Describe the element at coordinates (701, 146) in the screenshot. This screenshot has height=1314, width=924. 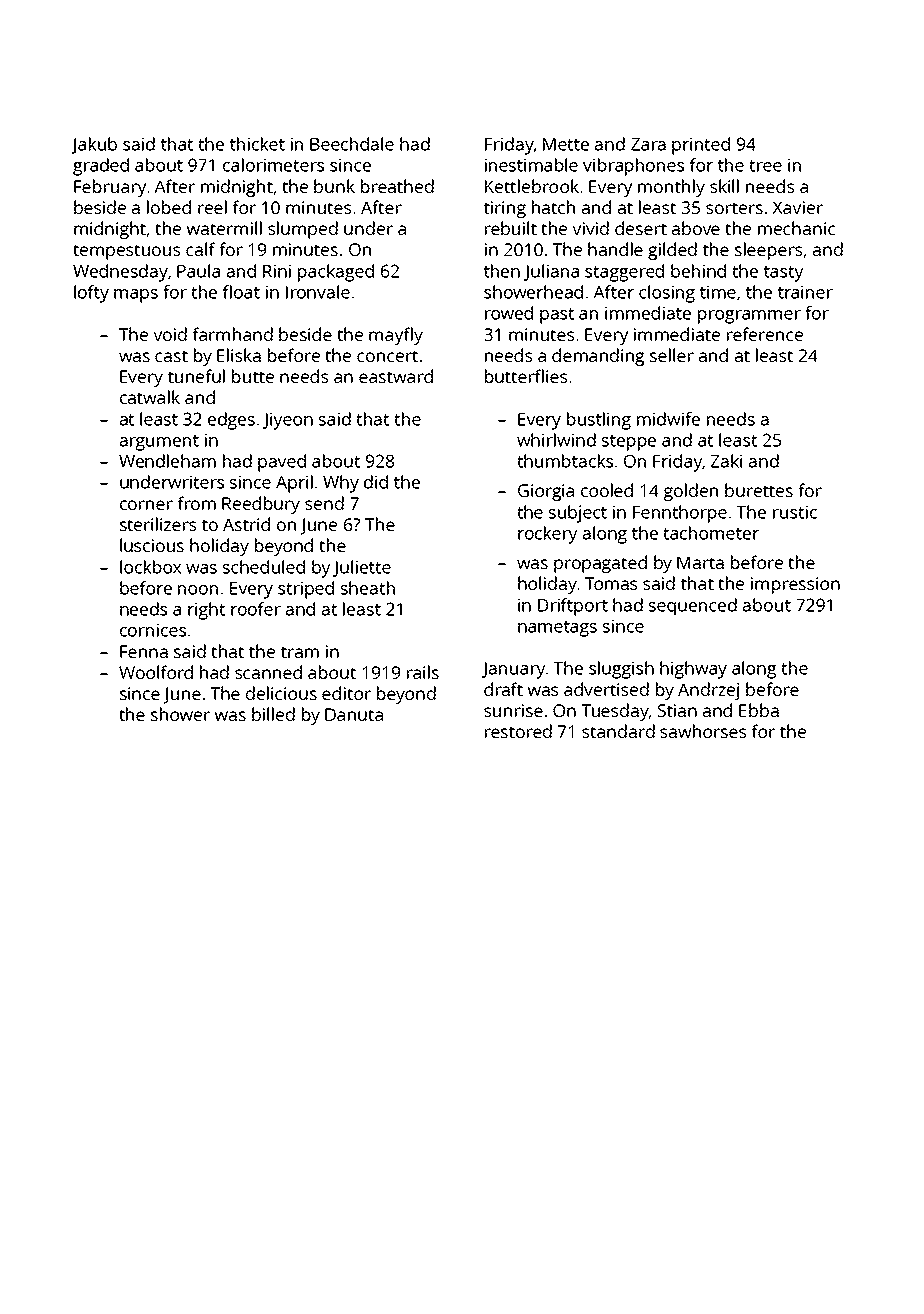
I see `printed` at that location.
